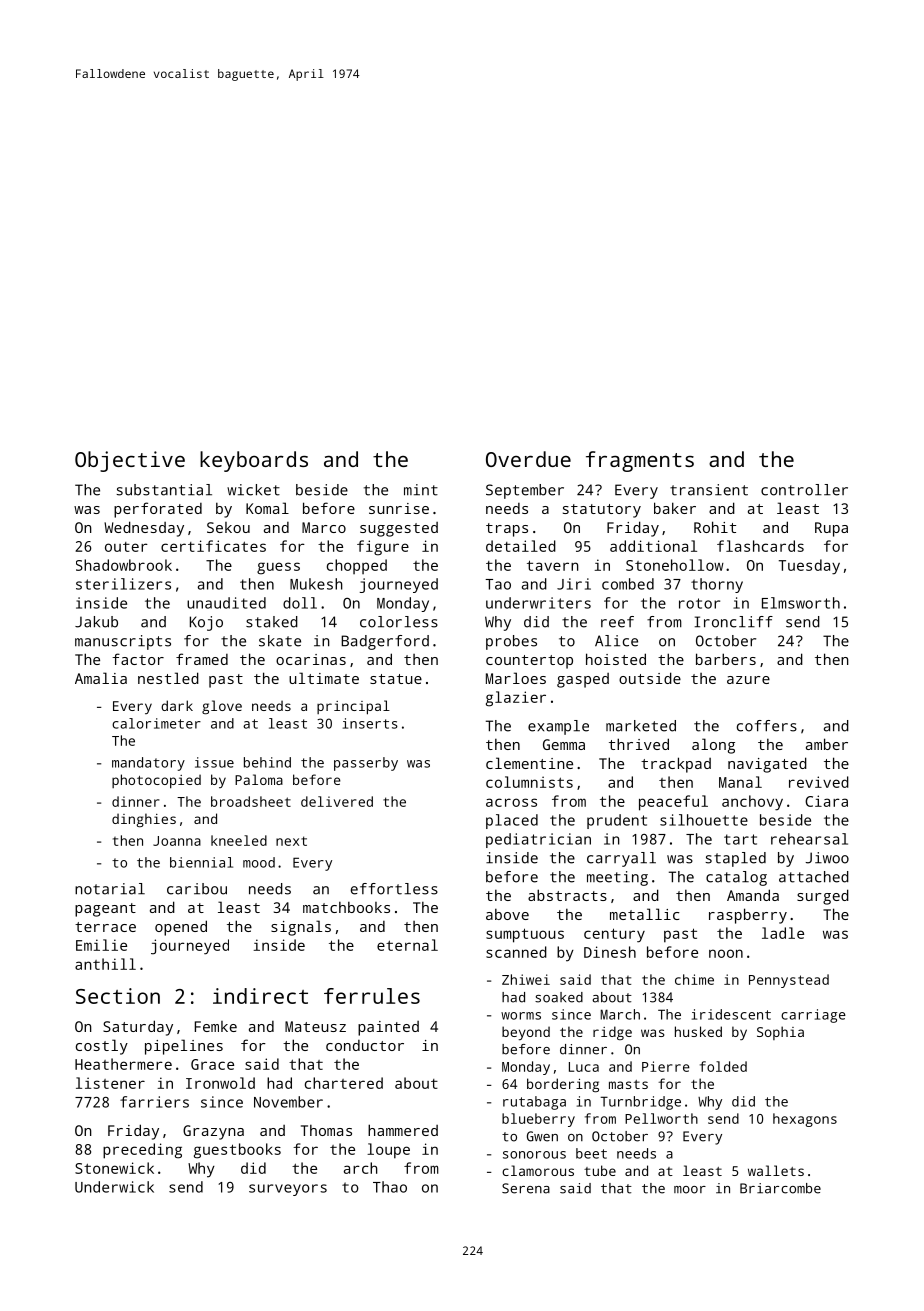 This image has width=924, height=1311. What do you see at coordinates (616, 641) in the image?
I see `Alice` at bounding box center [616, 641].
